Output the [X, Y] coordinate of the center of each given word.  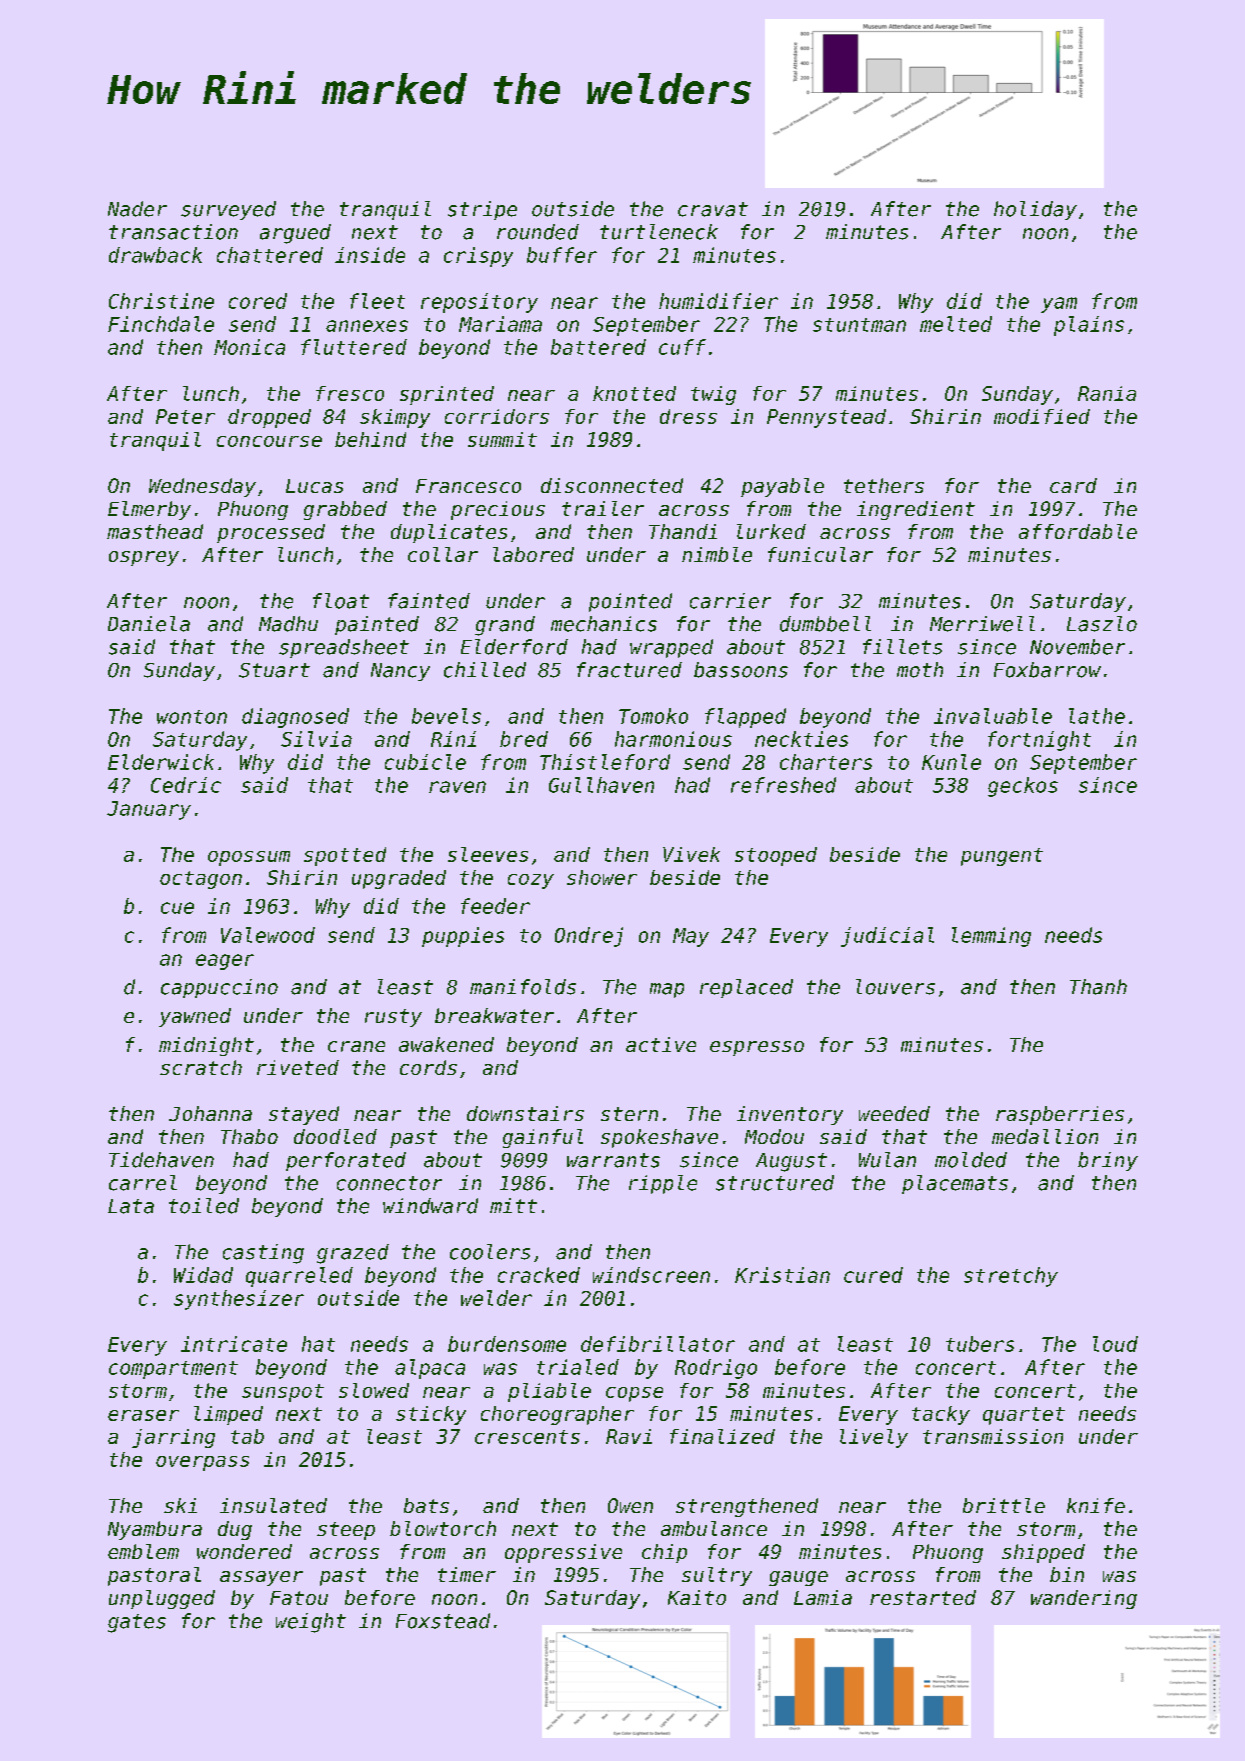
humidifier [718, 301]
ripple [663, 1184]
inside [370, 255]
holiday [1035, 210]
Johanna [210, 1113]
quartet [1024, 1416]
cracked [539, 1275]
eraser [143, 1415]
